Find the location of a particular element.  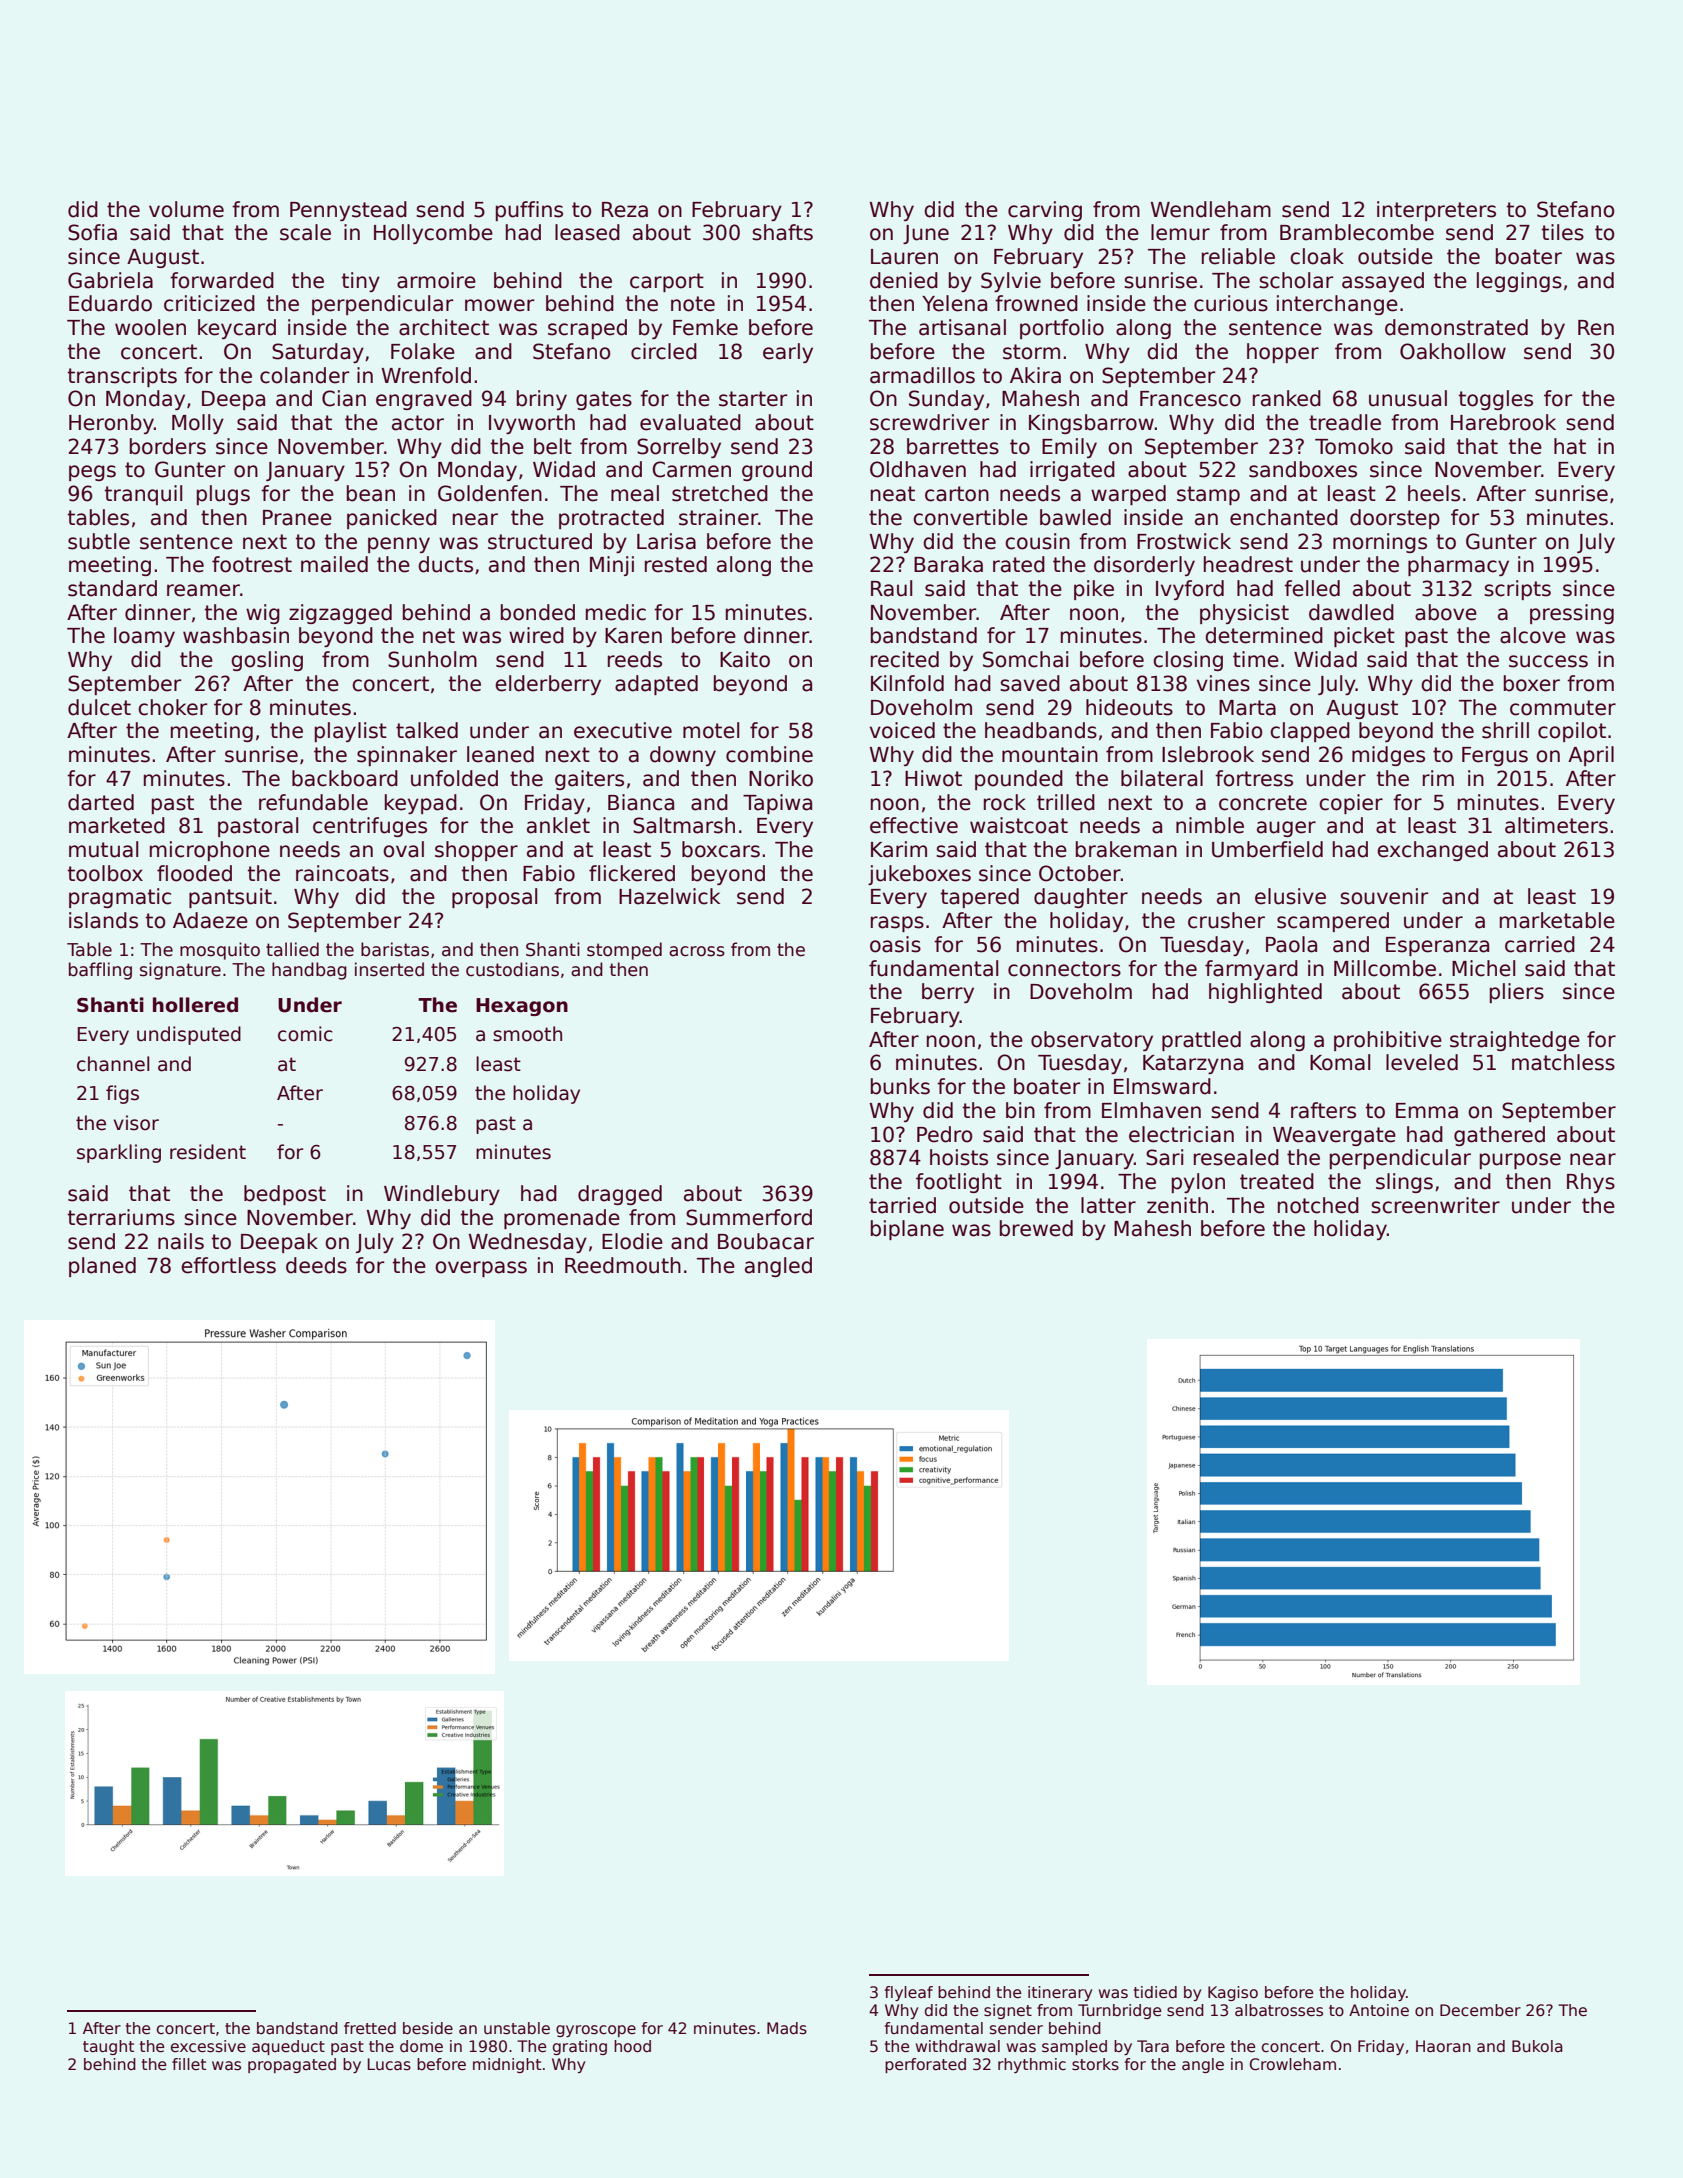

scale is located at coordinates (305, 232).
